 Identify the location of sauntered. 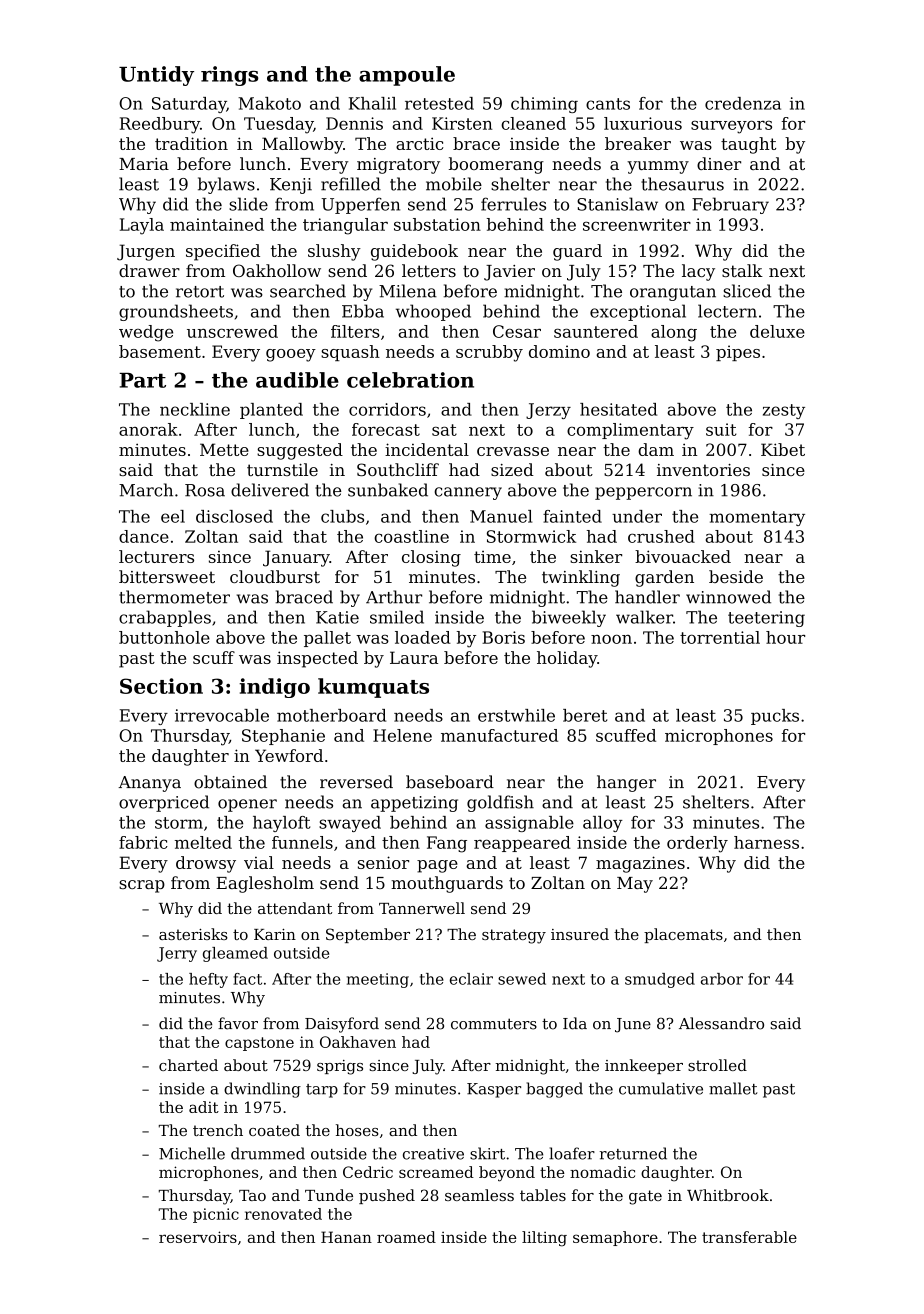
(596, 331).
